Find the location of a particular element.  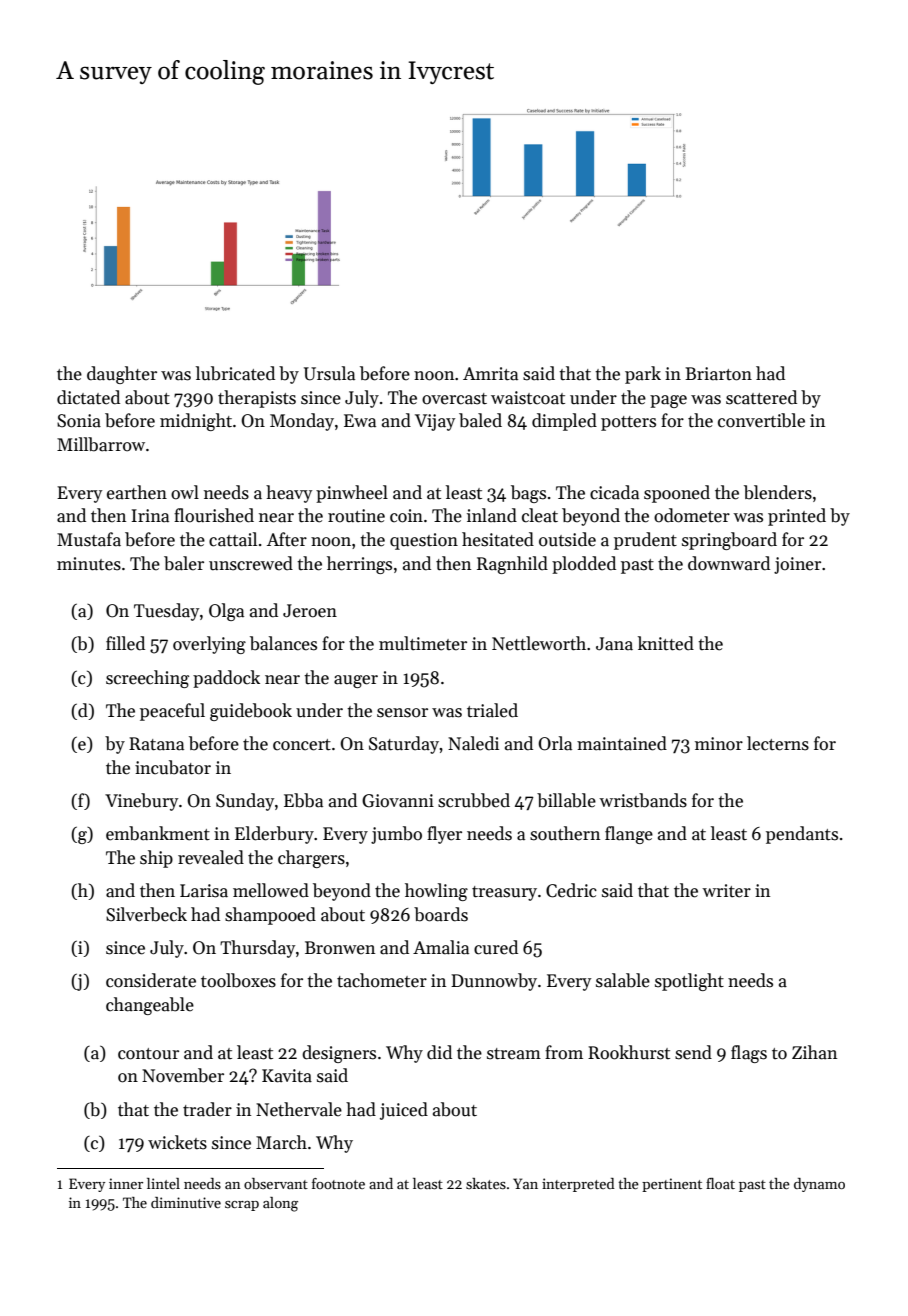

lubricated is located at coordinates (235, 373).
